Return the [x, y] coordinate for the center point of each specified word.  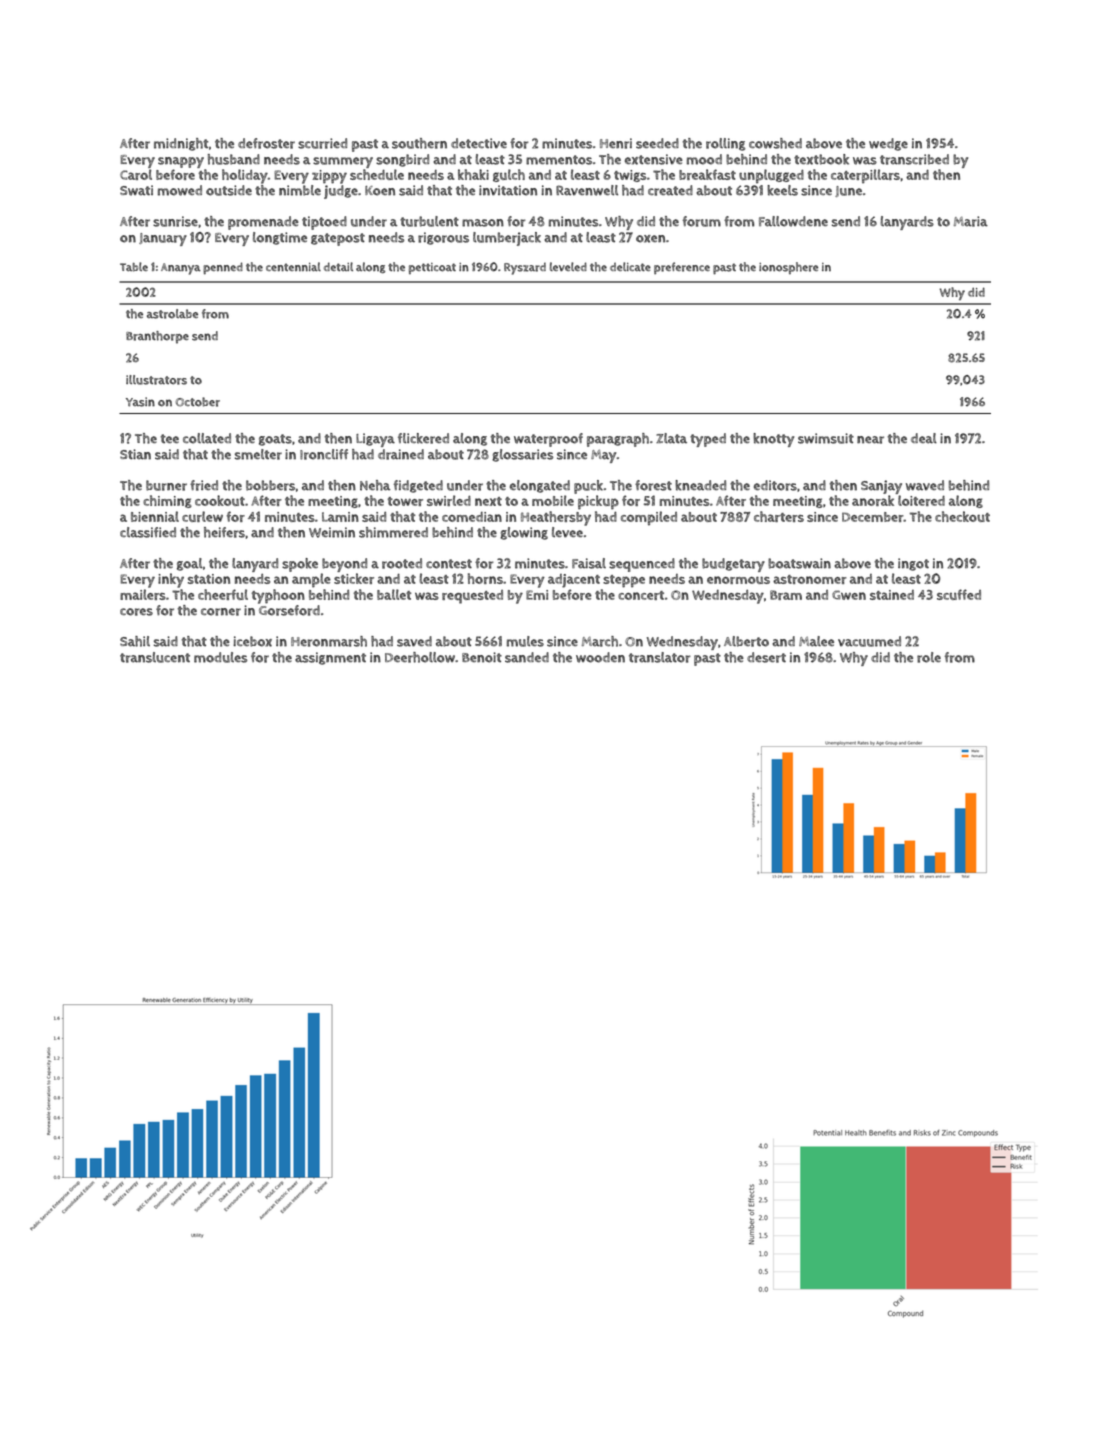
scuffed [959, 594]
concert [641, 595]
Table [134, 267]
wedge [888, 144]
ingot [913, 564]
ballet [394, 594]
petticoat [432, 268]
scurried [322, 143]
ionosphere [788, 268]
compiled [649, 518]
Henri [616, 143]
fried [204, 485]
